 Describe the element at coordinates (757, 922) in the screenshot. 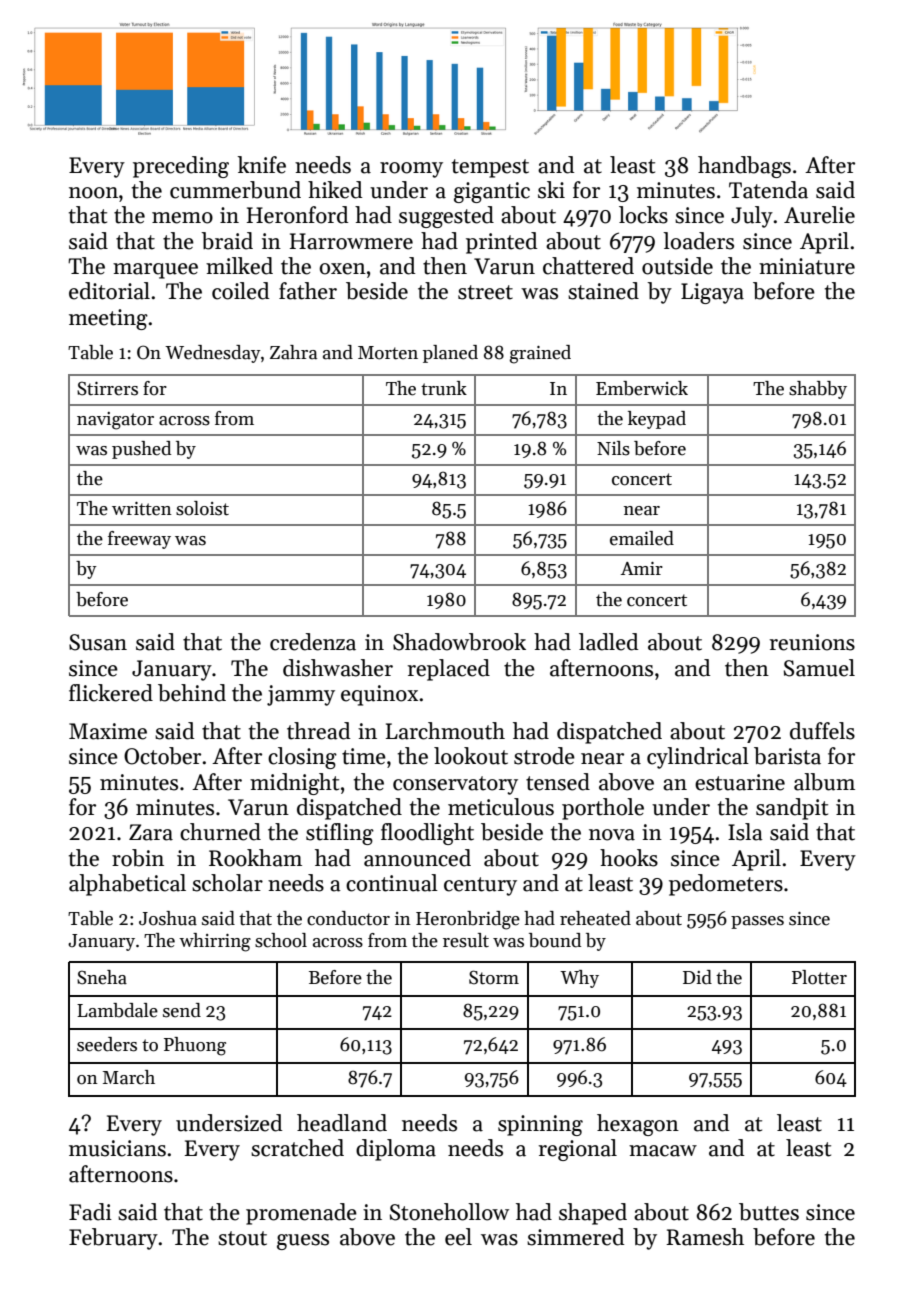

I see `passes` at that location.
